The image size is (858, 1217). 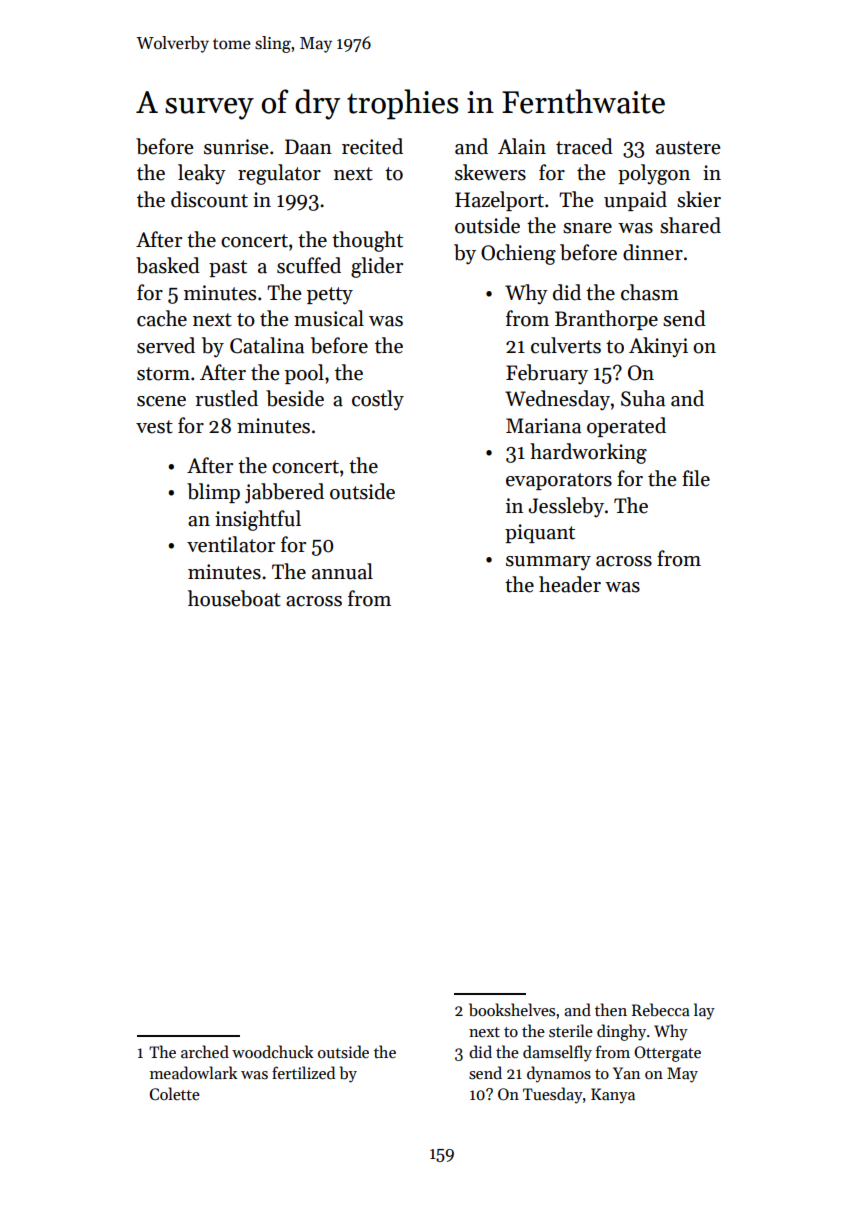 What do you see at coordinates (303, 1072) in the page?
I see `fertilized` at bounding box center [303, 1072].
